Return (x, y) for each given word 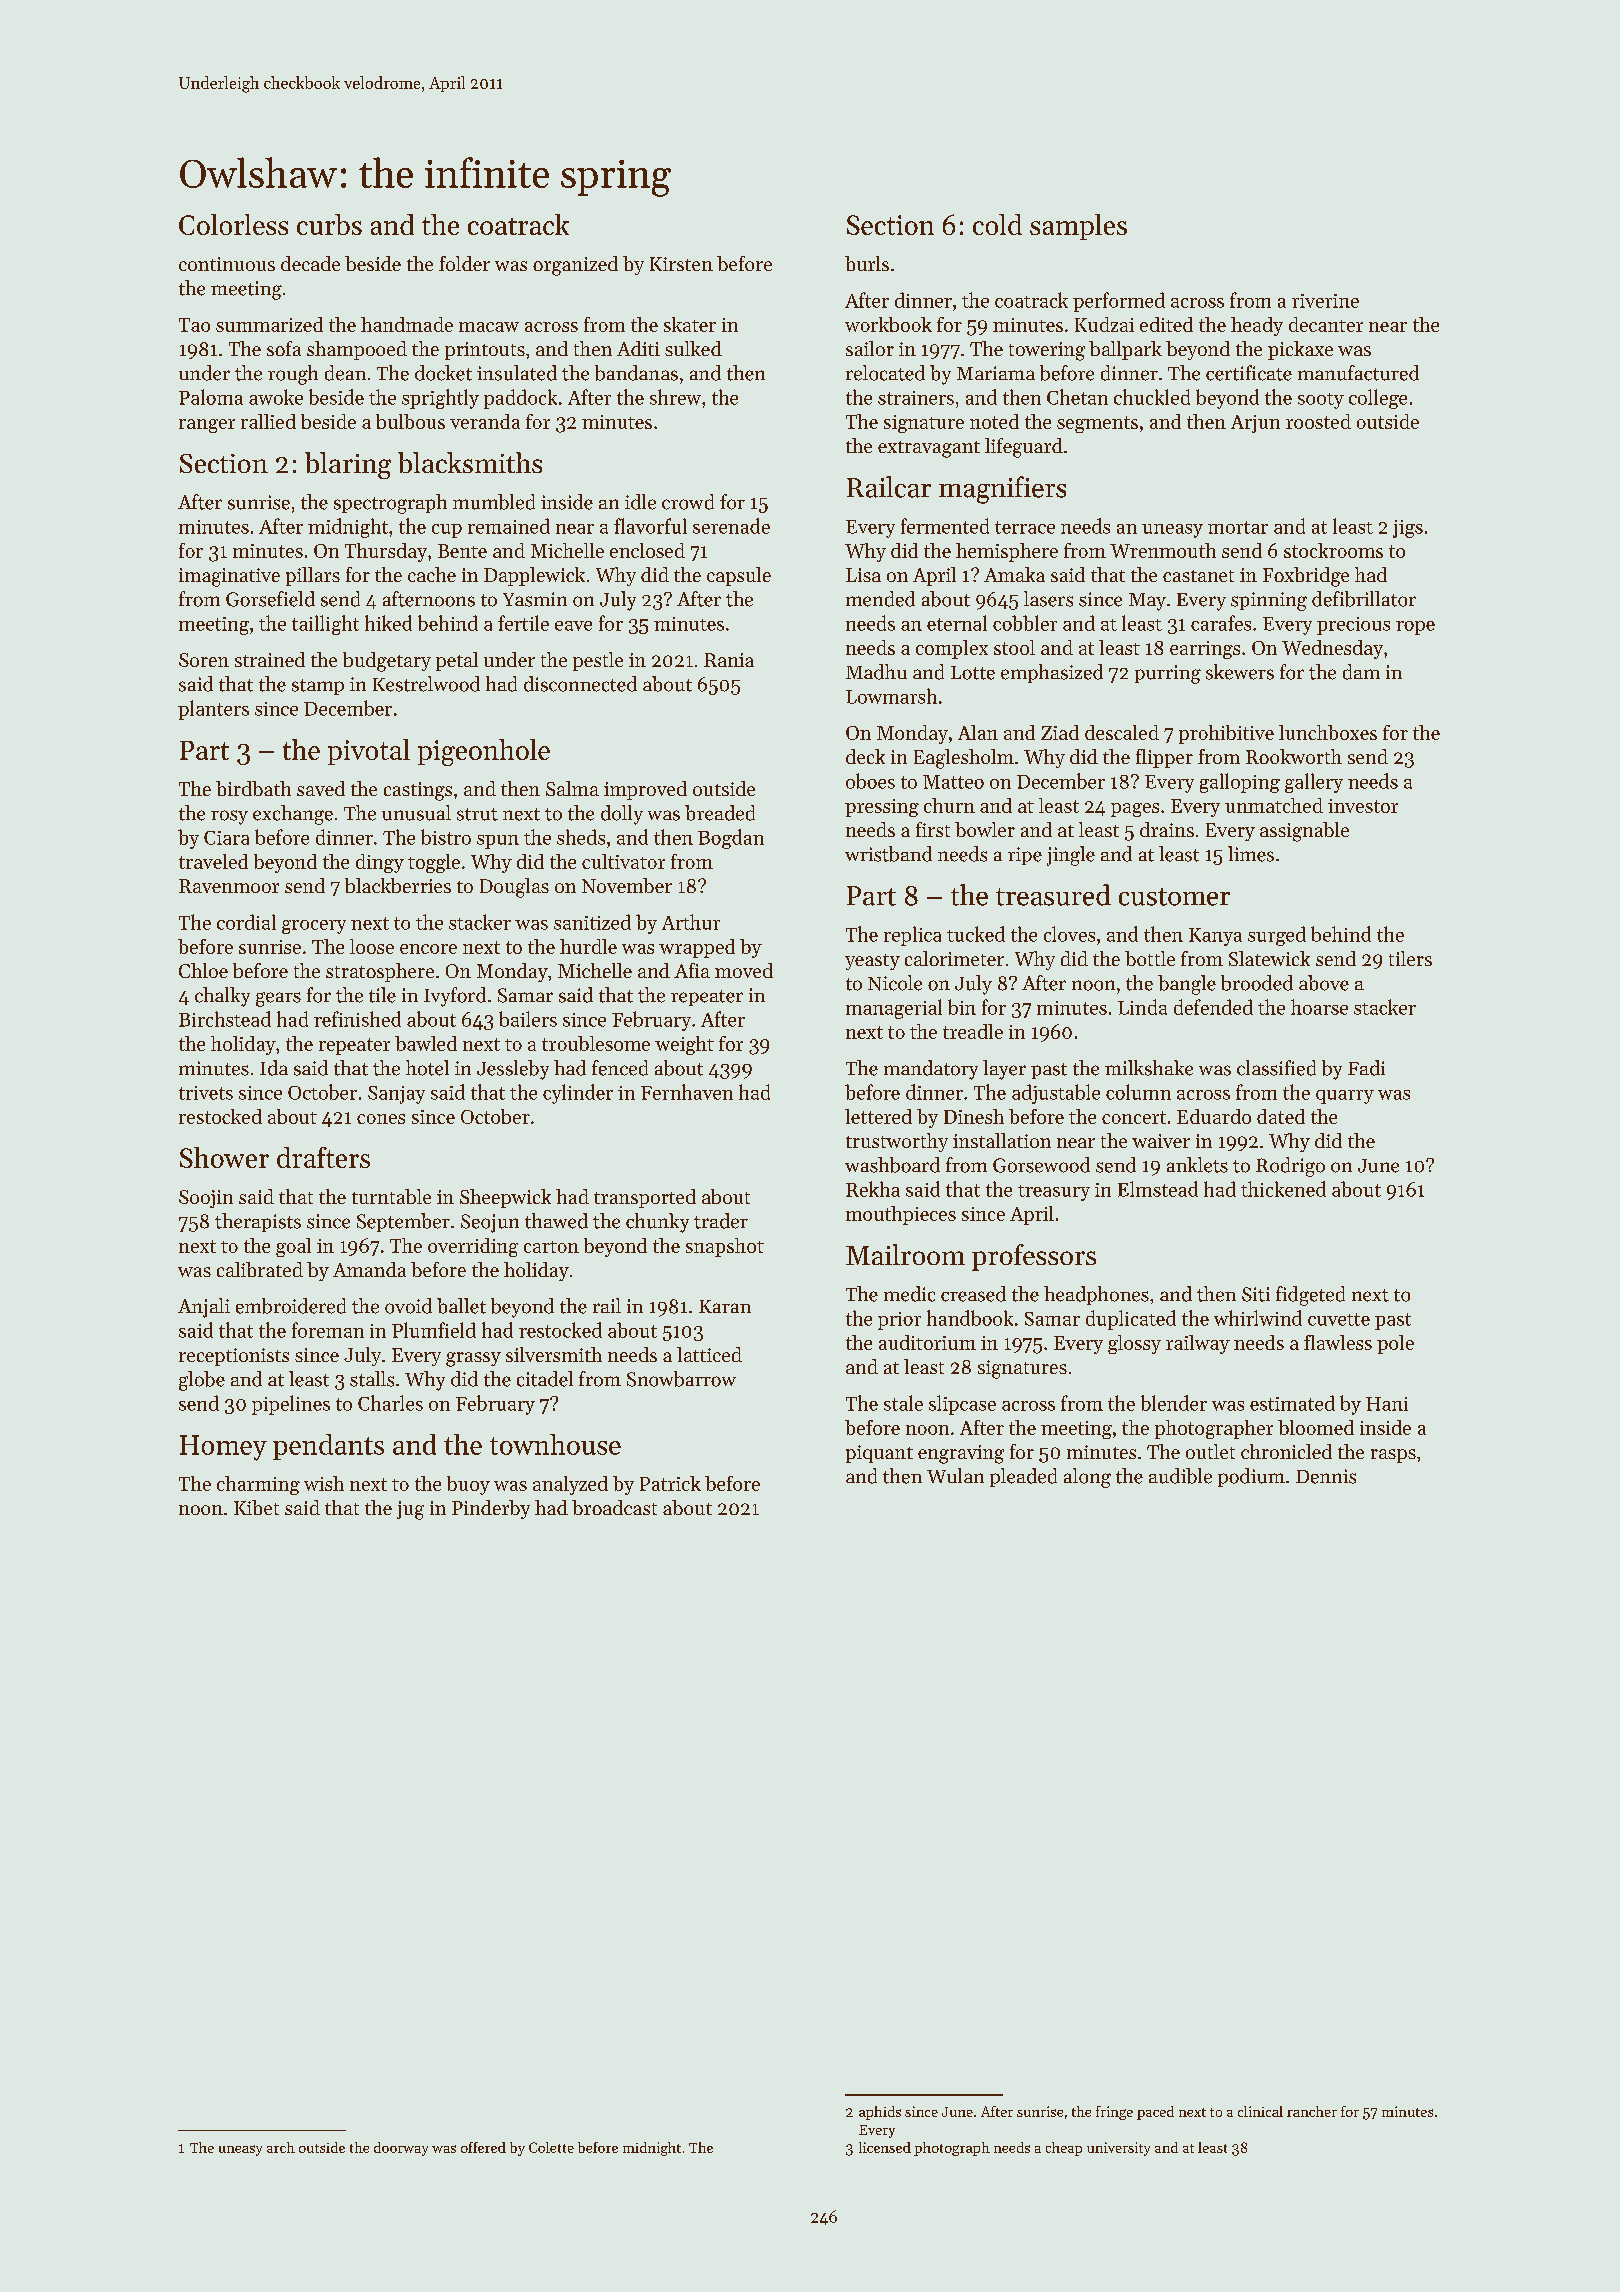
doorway (401, 2149)
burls (867, 263)
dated (1281, 1116)
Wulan (955, 1475)
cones (381, 1119)
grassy (473, 1359)
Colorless (233, 224)
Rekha (873, 1189)
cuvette (1339, 1319)
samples (1078, 227)
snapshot (725, 1247)
